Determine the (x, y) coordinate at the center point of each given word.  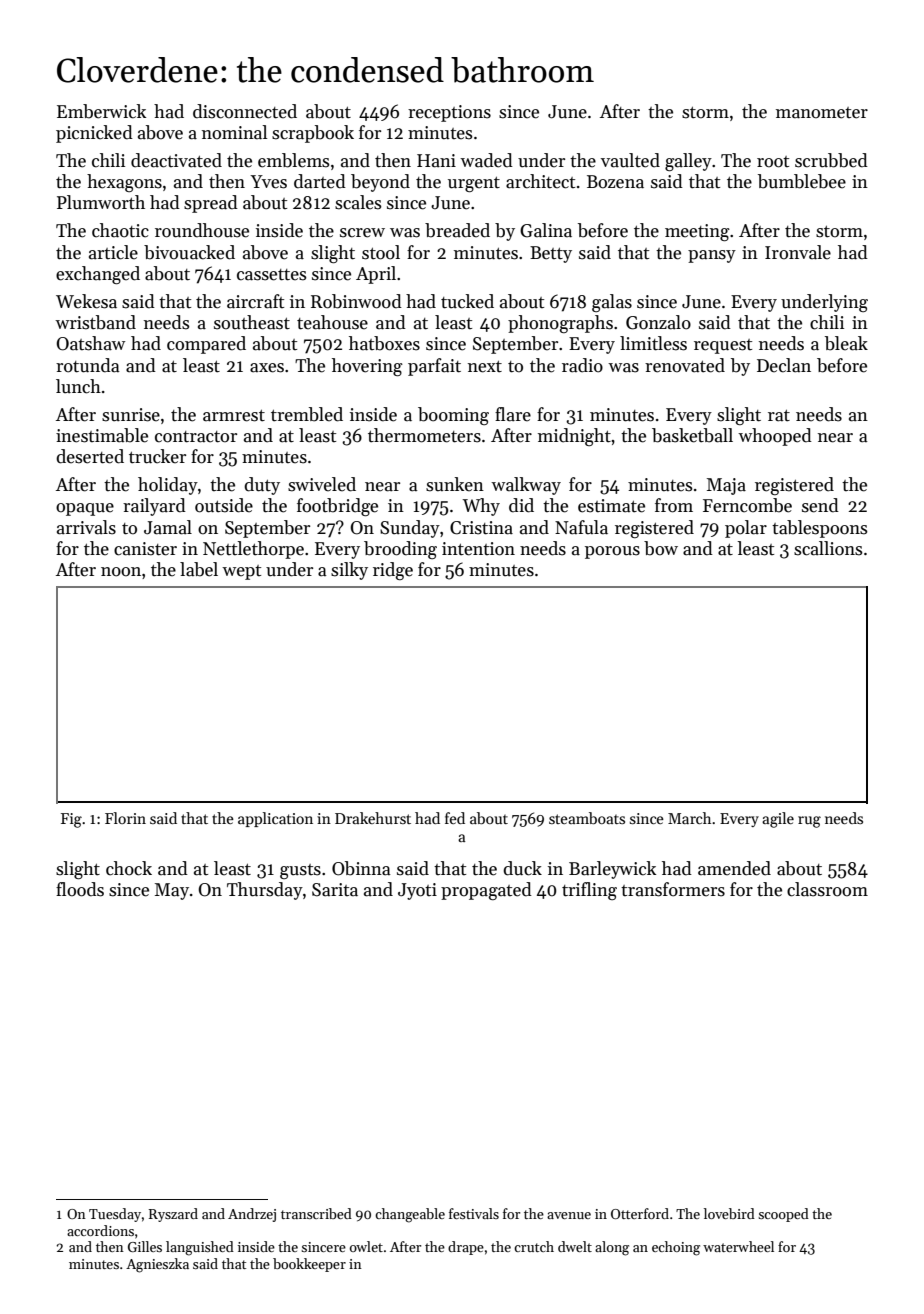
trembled (307, 414)
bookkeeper (309, 1265)
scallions (828, 548)
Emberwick (101, 111)
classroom (827, 889)
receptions (449, 113)
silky (349, 571)
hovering (367, 367)
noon (121, 572)
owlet (366, 1246)
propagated (486, 891)
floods (80, 889)
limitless (653, 343)
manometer (822, 113)
